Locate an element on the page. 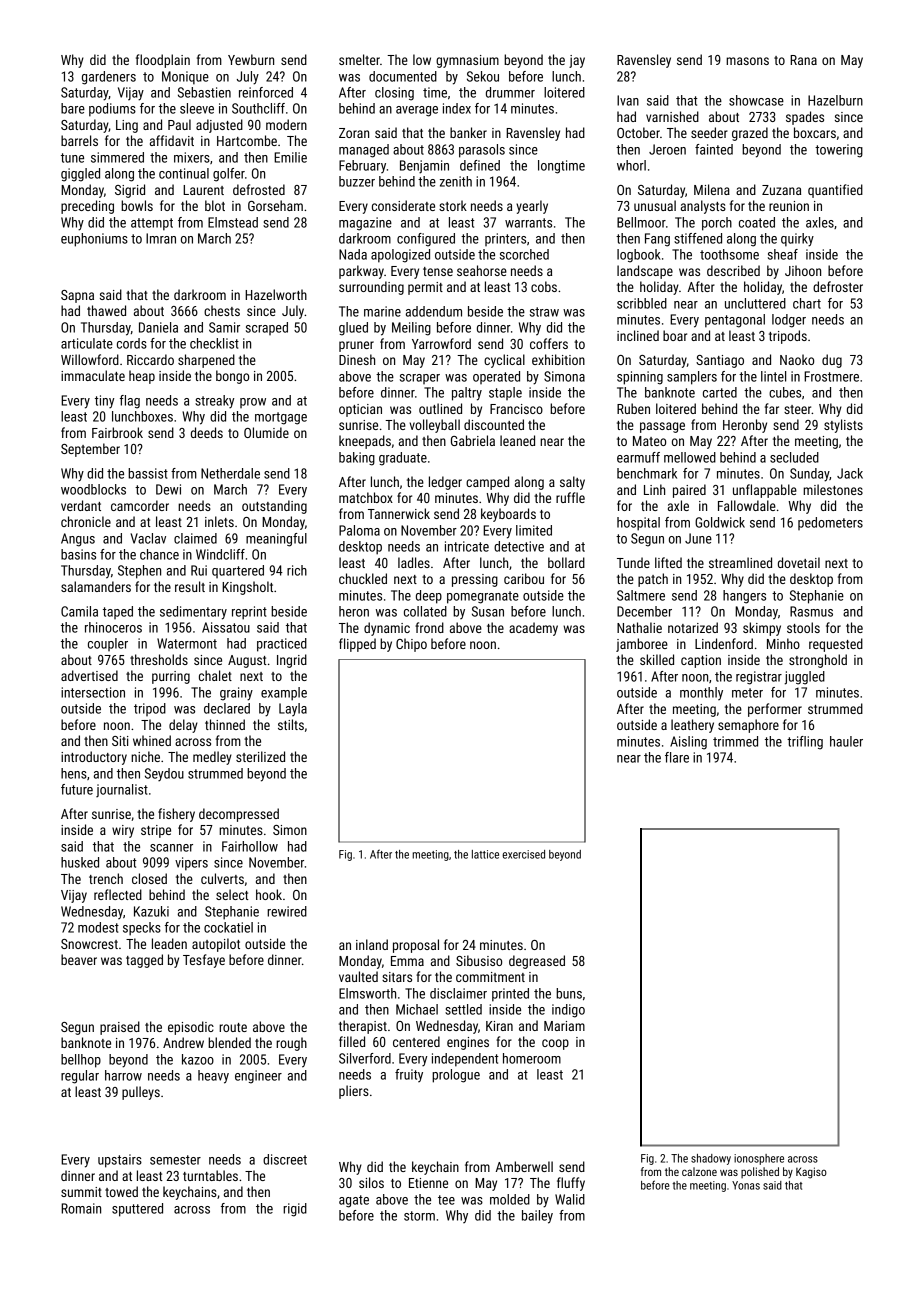  Tunde is located at coordinates (633, 562).
